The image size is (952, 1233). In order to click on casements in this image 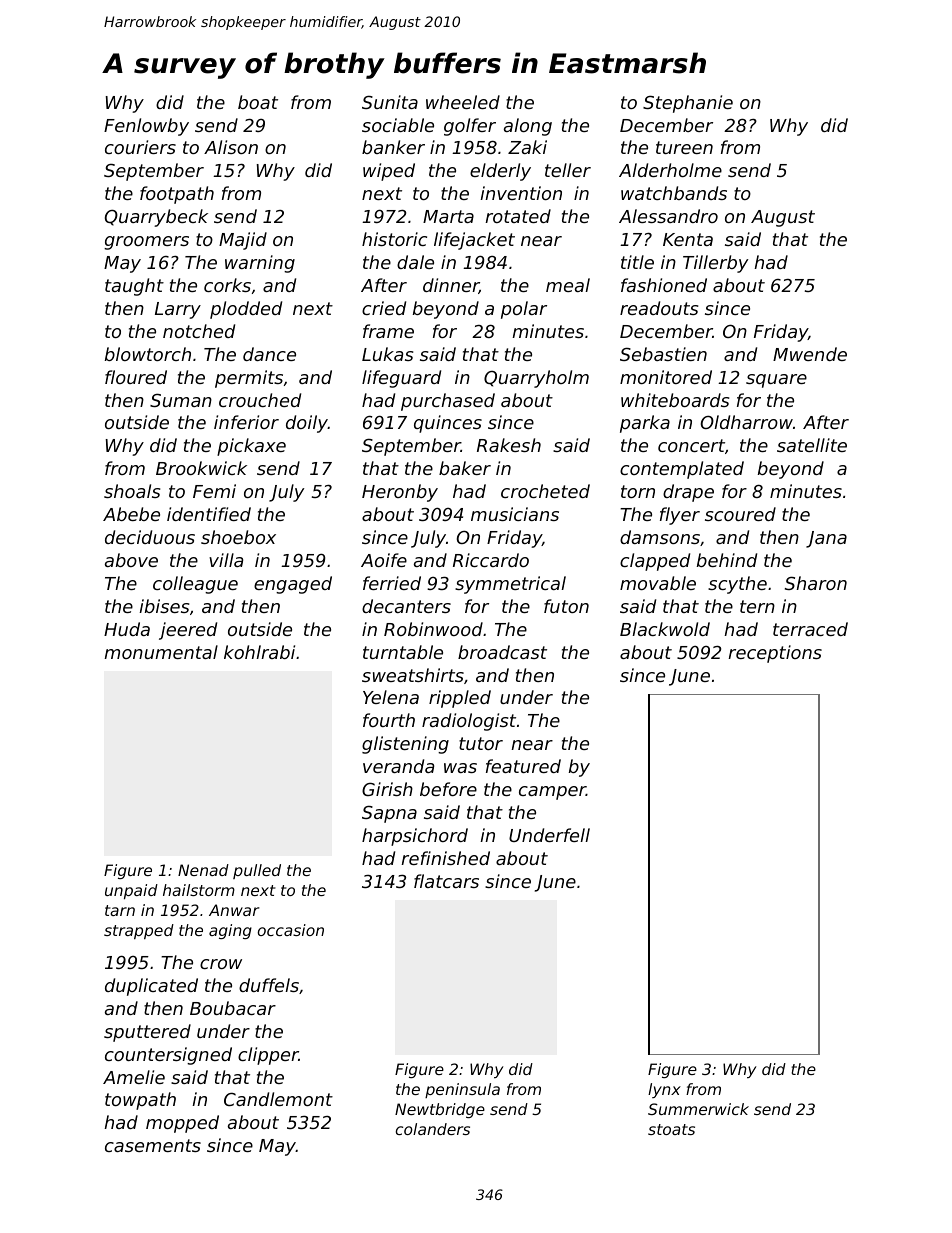, I will do `click(153, 1145)`.
